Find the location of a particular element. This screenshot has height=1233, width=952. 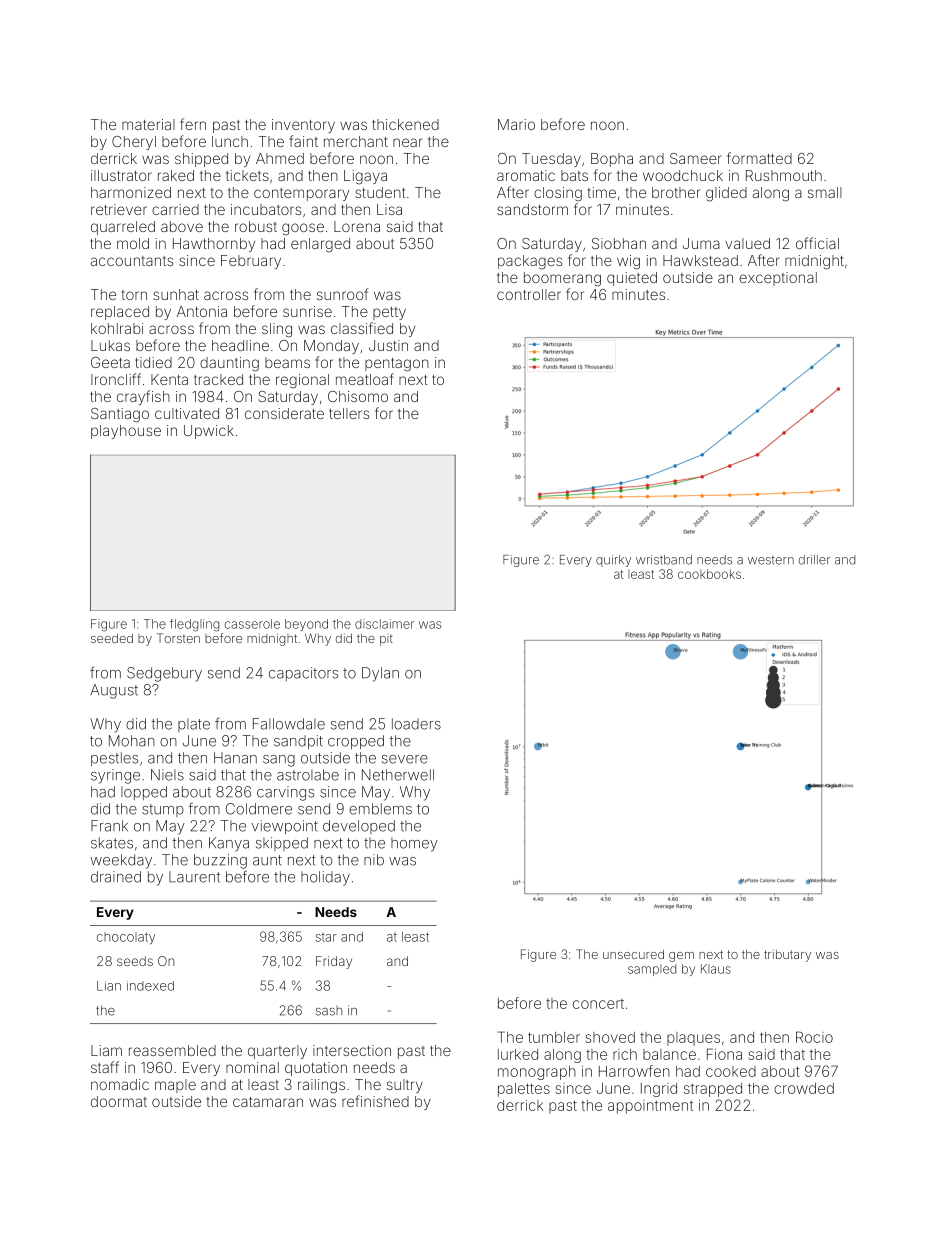

lunch is located at coordinates (230, 141).
